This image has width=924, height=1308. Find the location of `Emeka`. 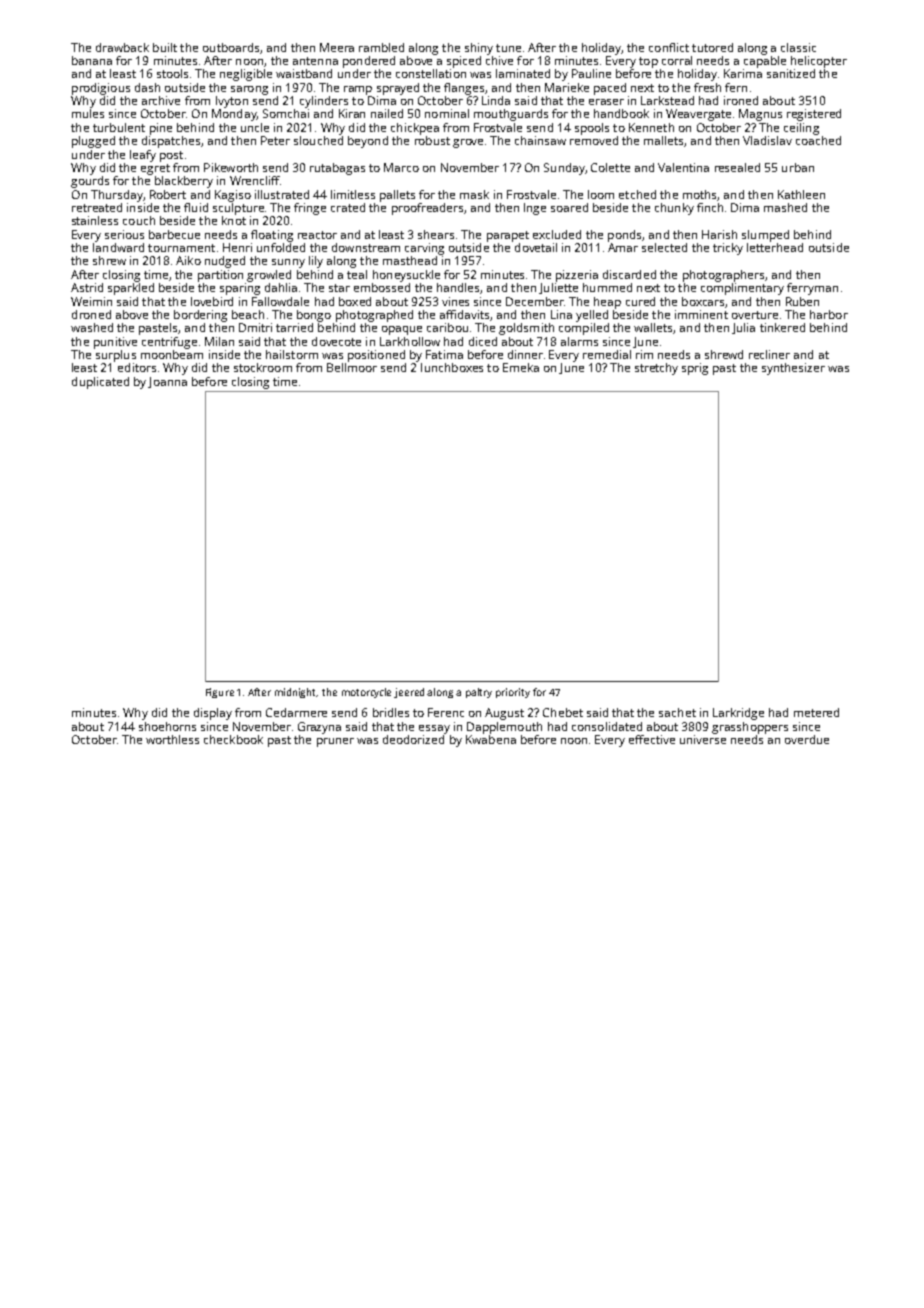

Emeka is located at coordinates (521, 367).
